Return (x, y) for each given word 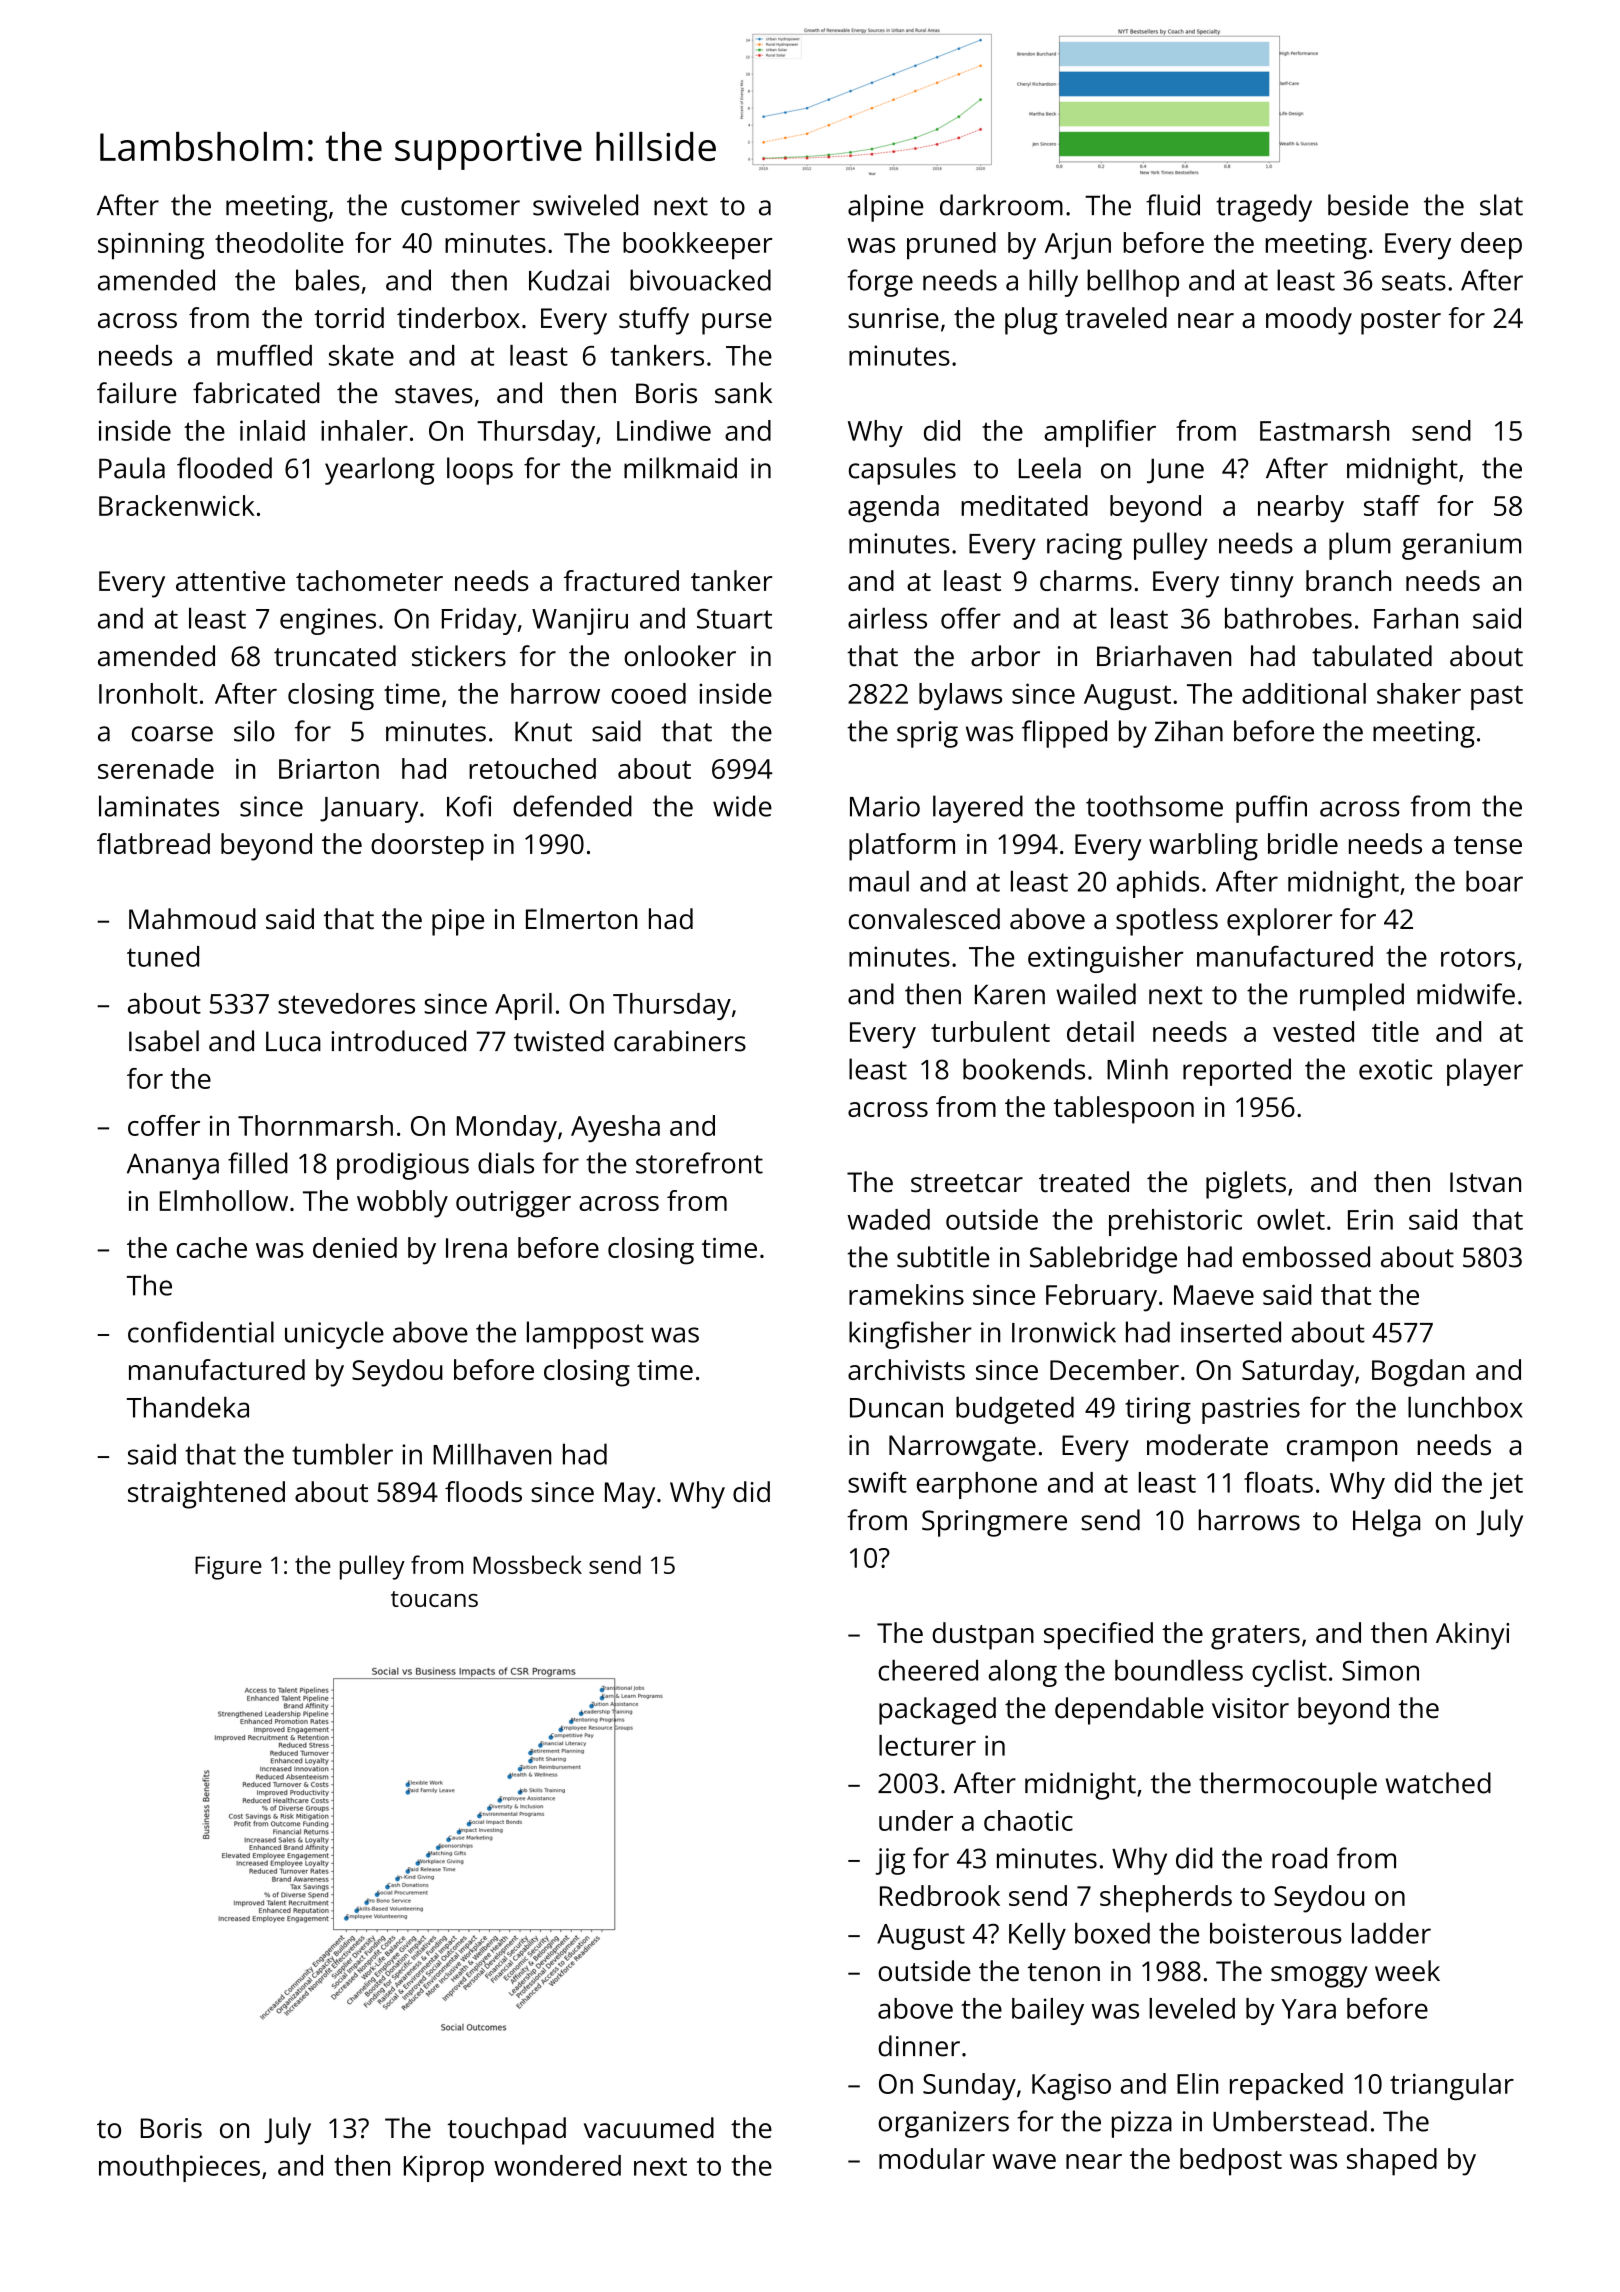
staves (434, 394)
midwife (1466, 994)
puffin (1271, 809)
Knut (543, 732)
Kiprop (444, 2168)
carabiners (680, 1041)
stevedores (346, 1003)
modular (932, 2158)
